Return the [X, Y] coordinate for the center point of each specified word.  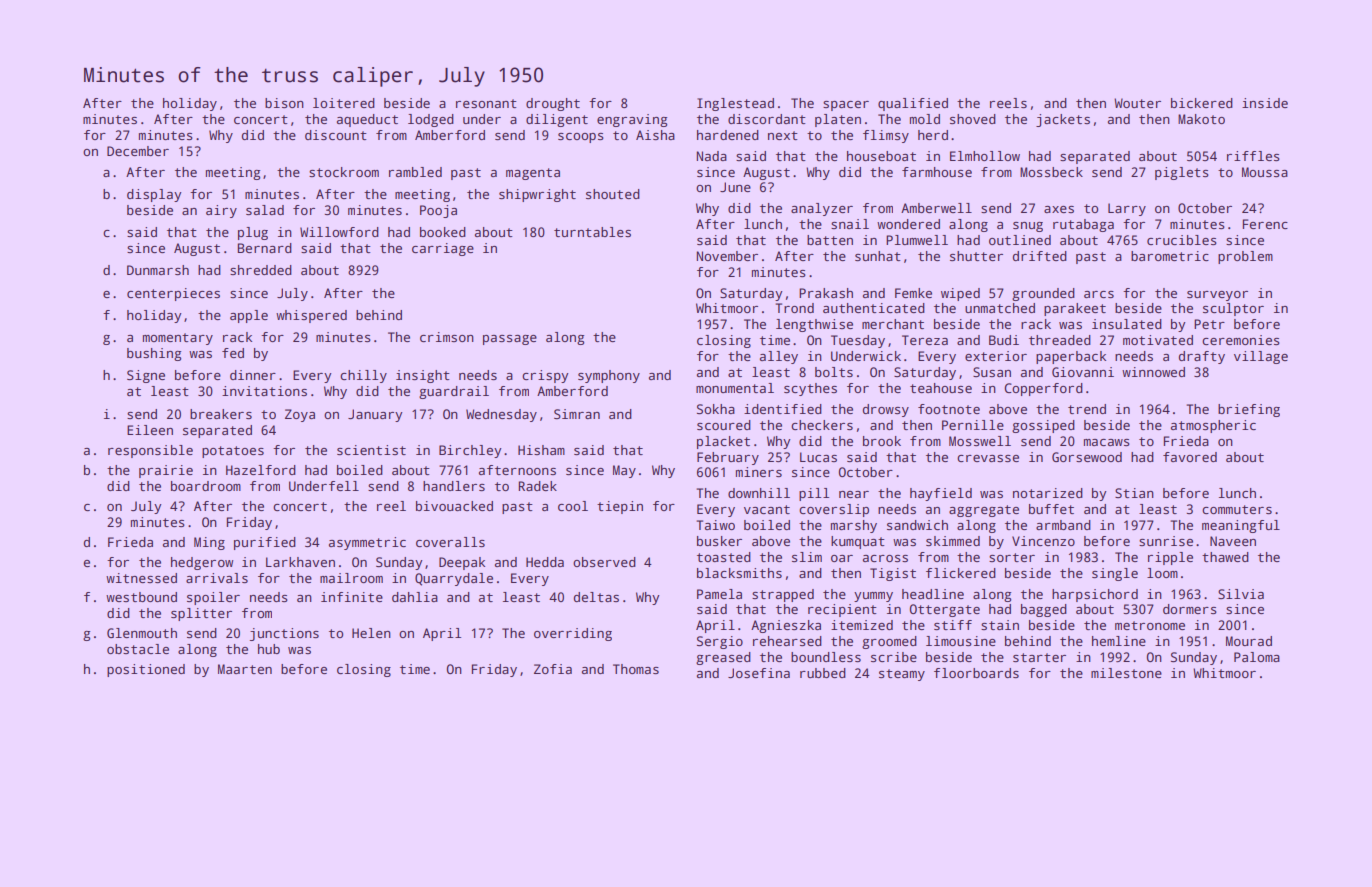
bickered [1202, 103]
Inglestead [735, 104]
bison [284, 103]
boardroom [206, 486]
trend [1087, 409]
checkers [822, 425]
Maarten [245, 669]
